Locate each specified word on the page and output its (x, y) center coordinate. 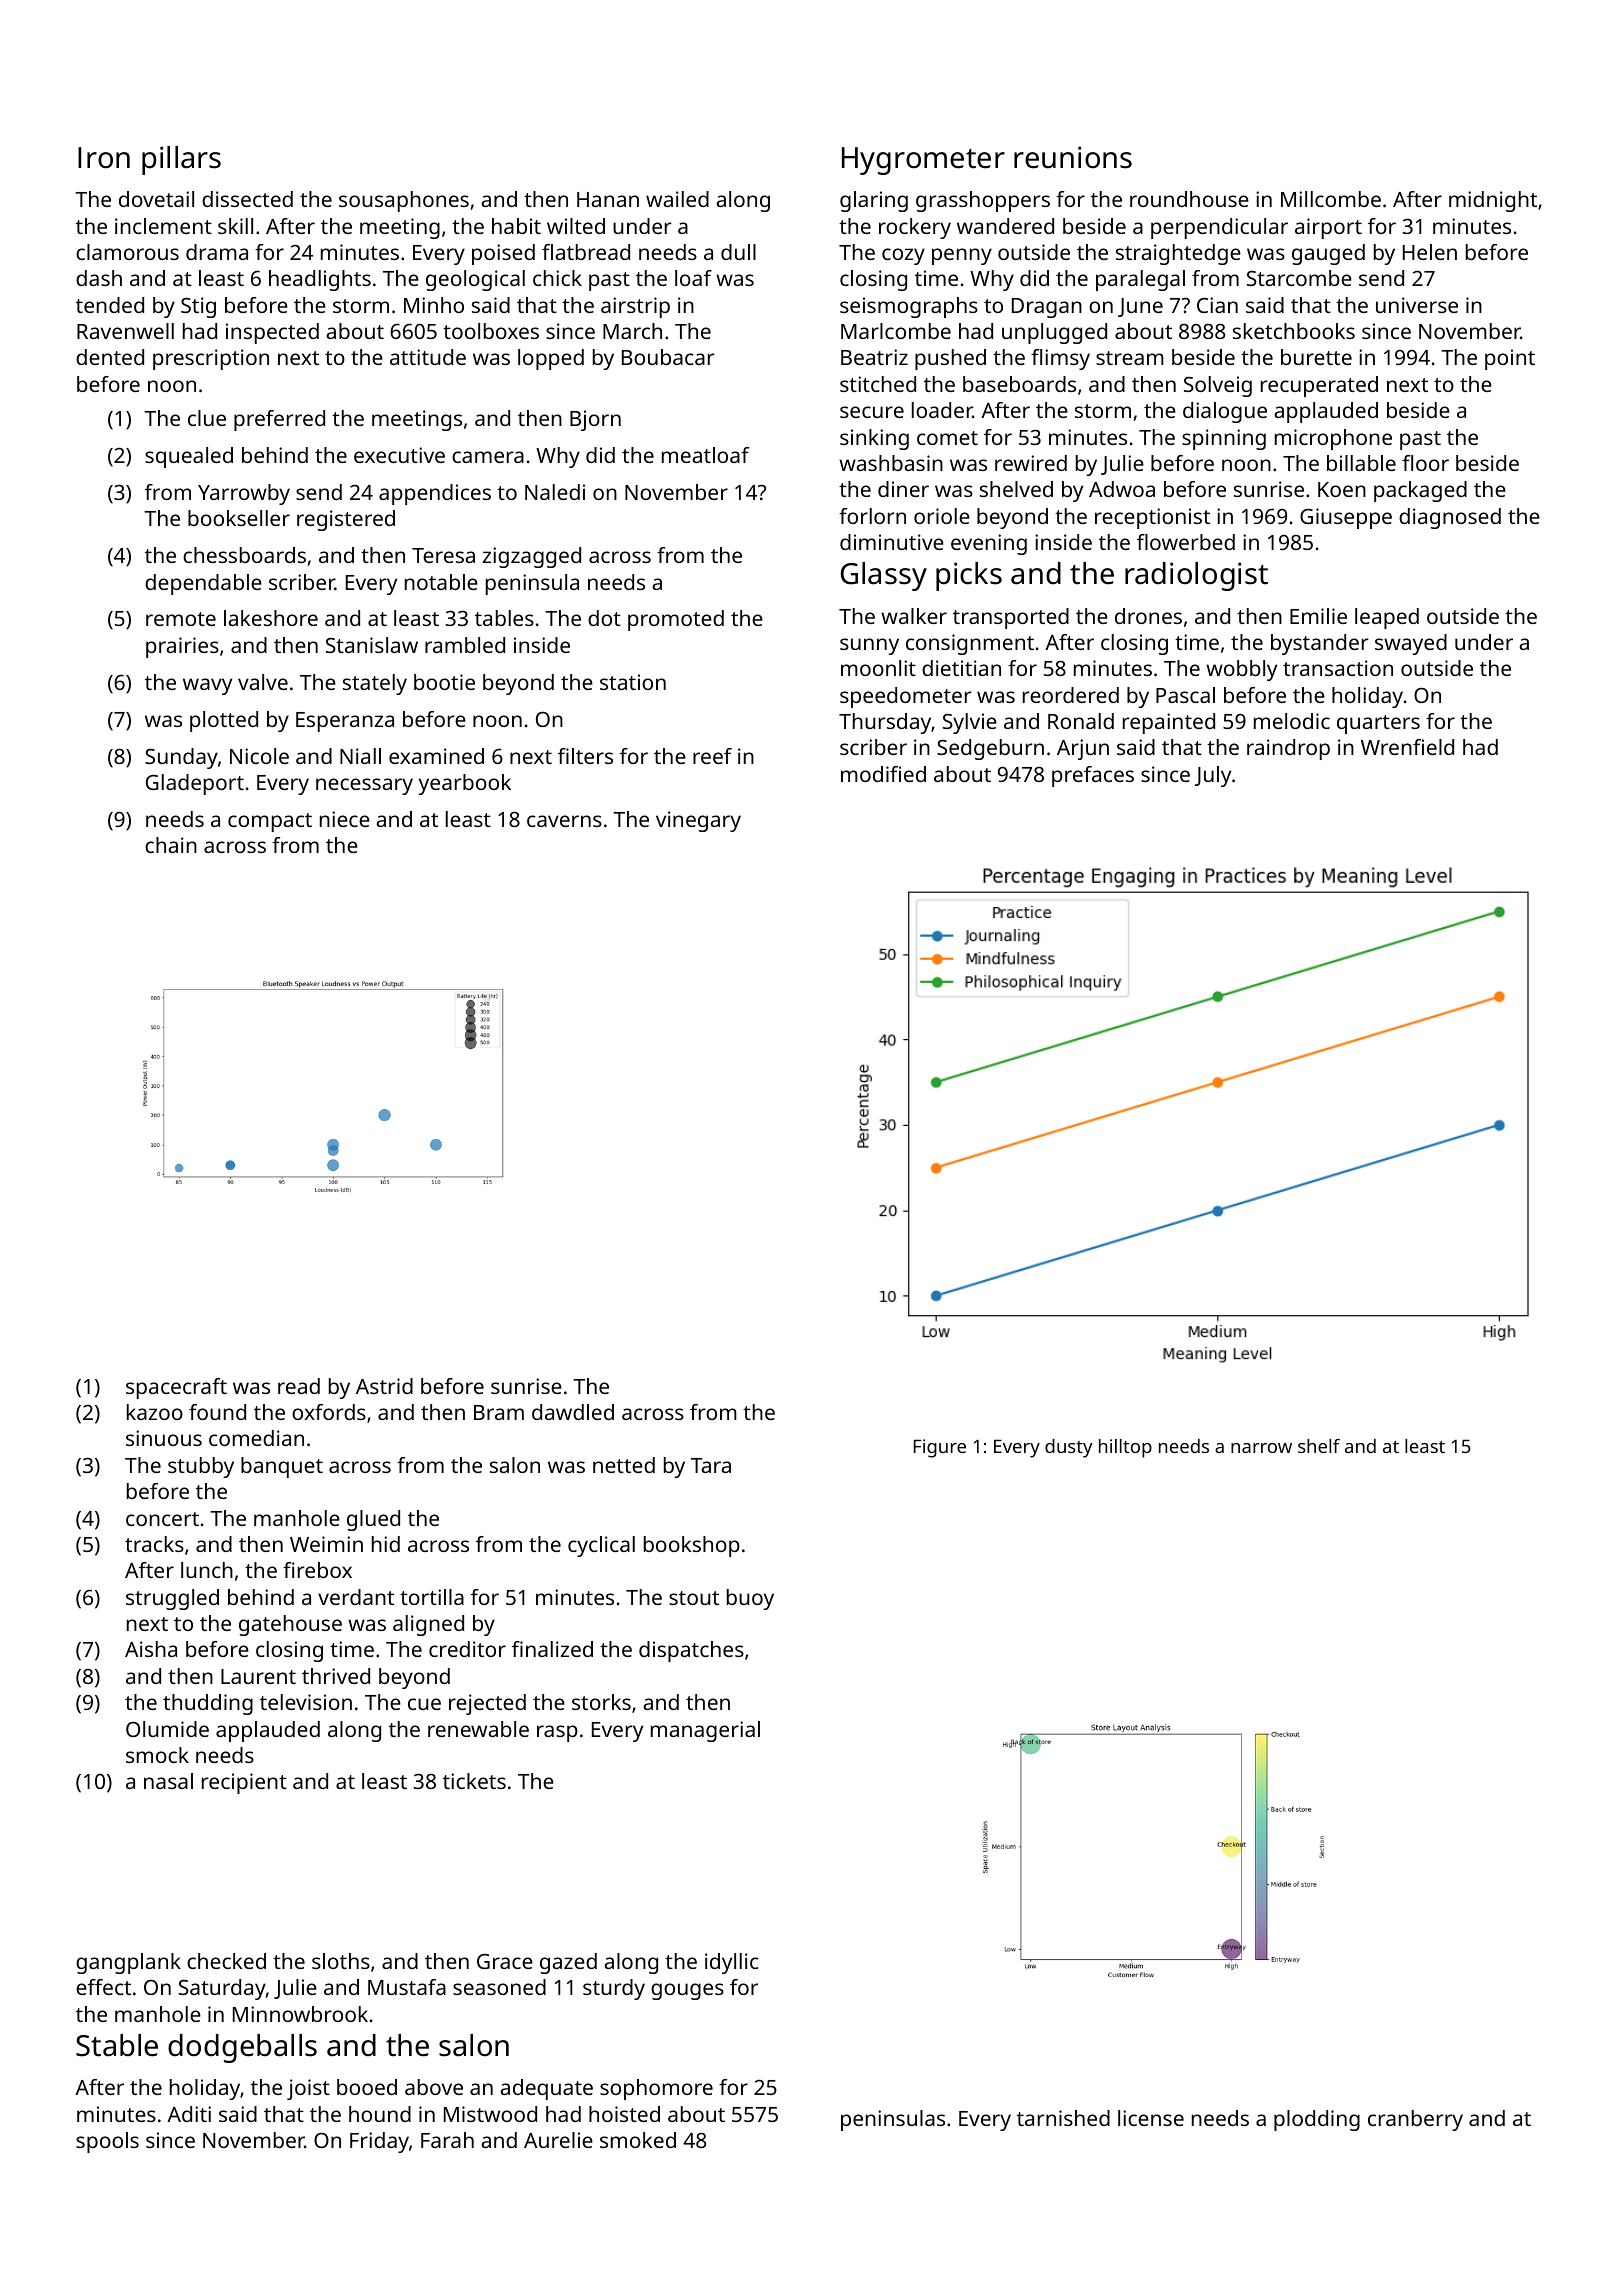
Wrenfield (1407, 747)
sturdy (614, 1989)
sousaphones (404, 201)
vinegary (698, 821)
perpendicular (1219, 228)
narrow (1261, 1448)
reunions (1073, 157)
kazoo (155, 1412)
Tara (711, 1465)
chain (171, 845)
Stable (117, 2045)
